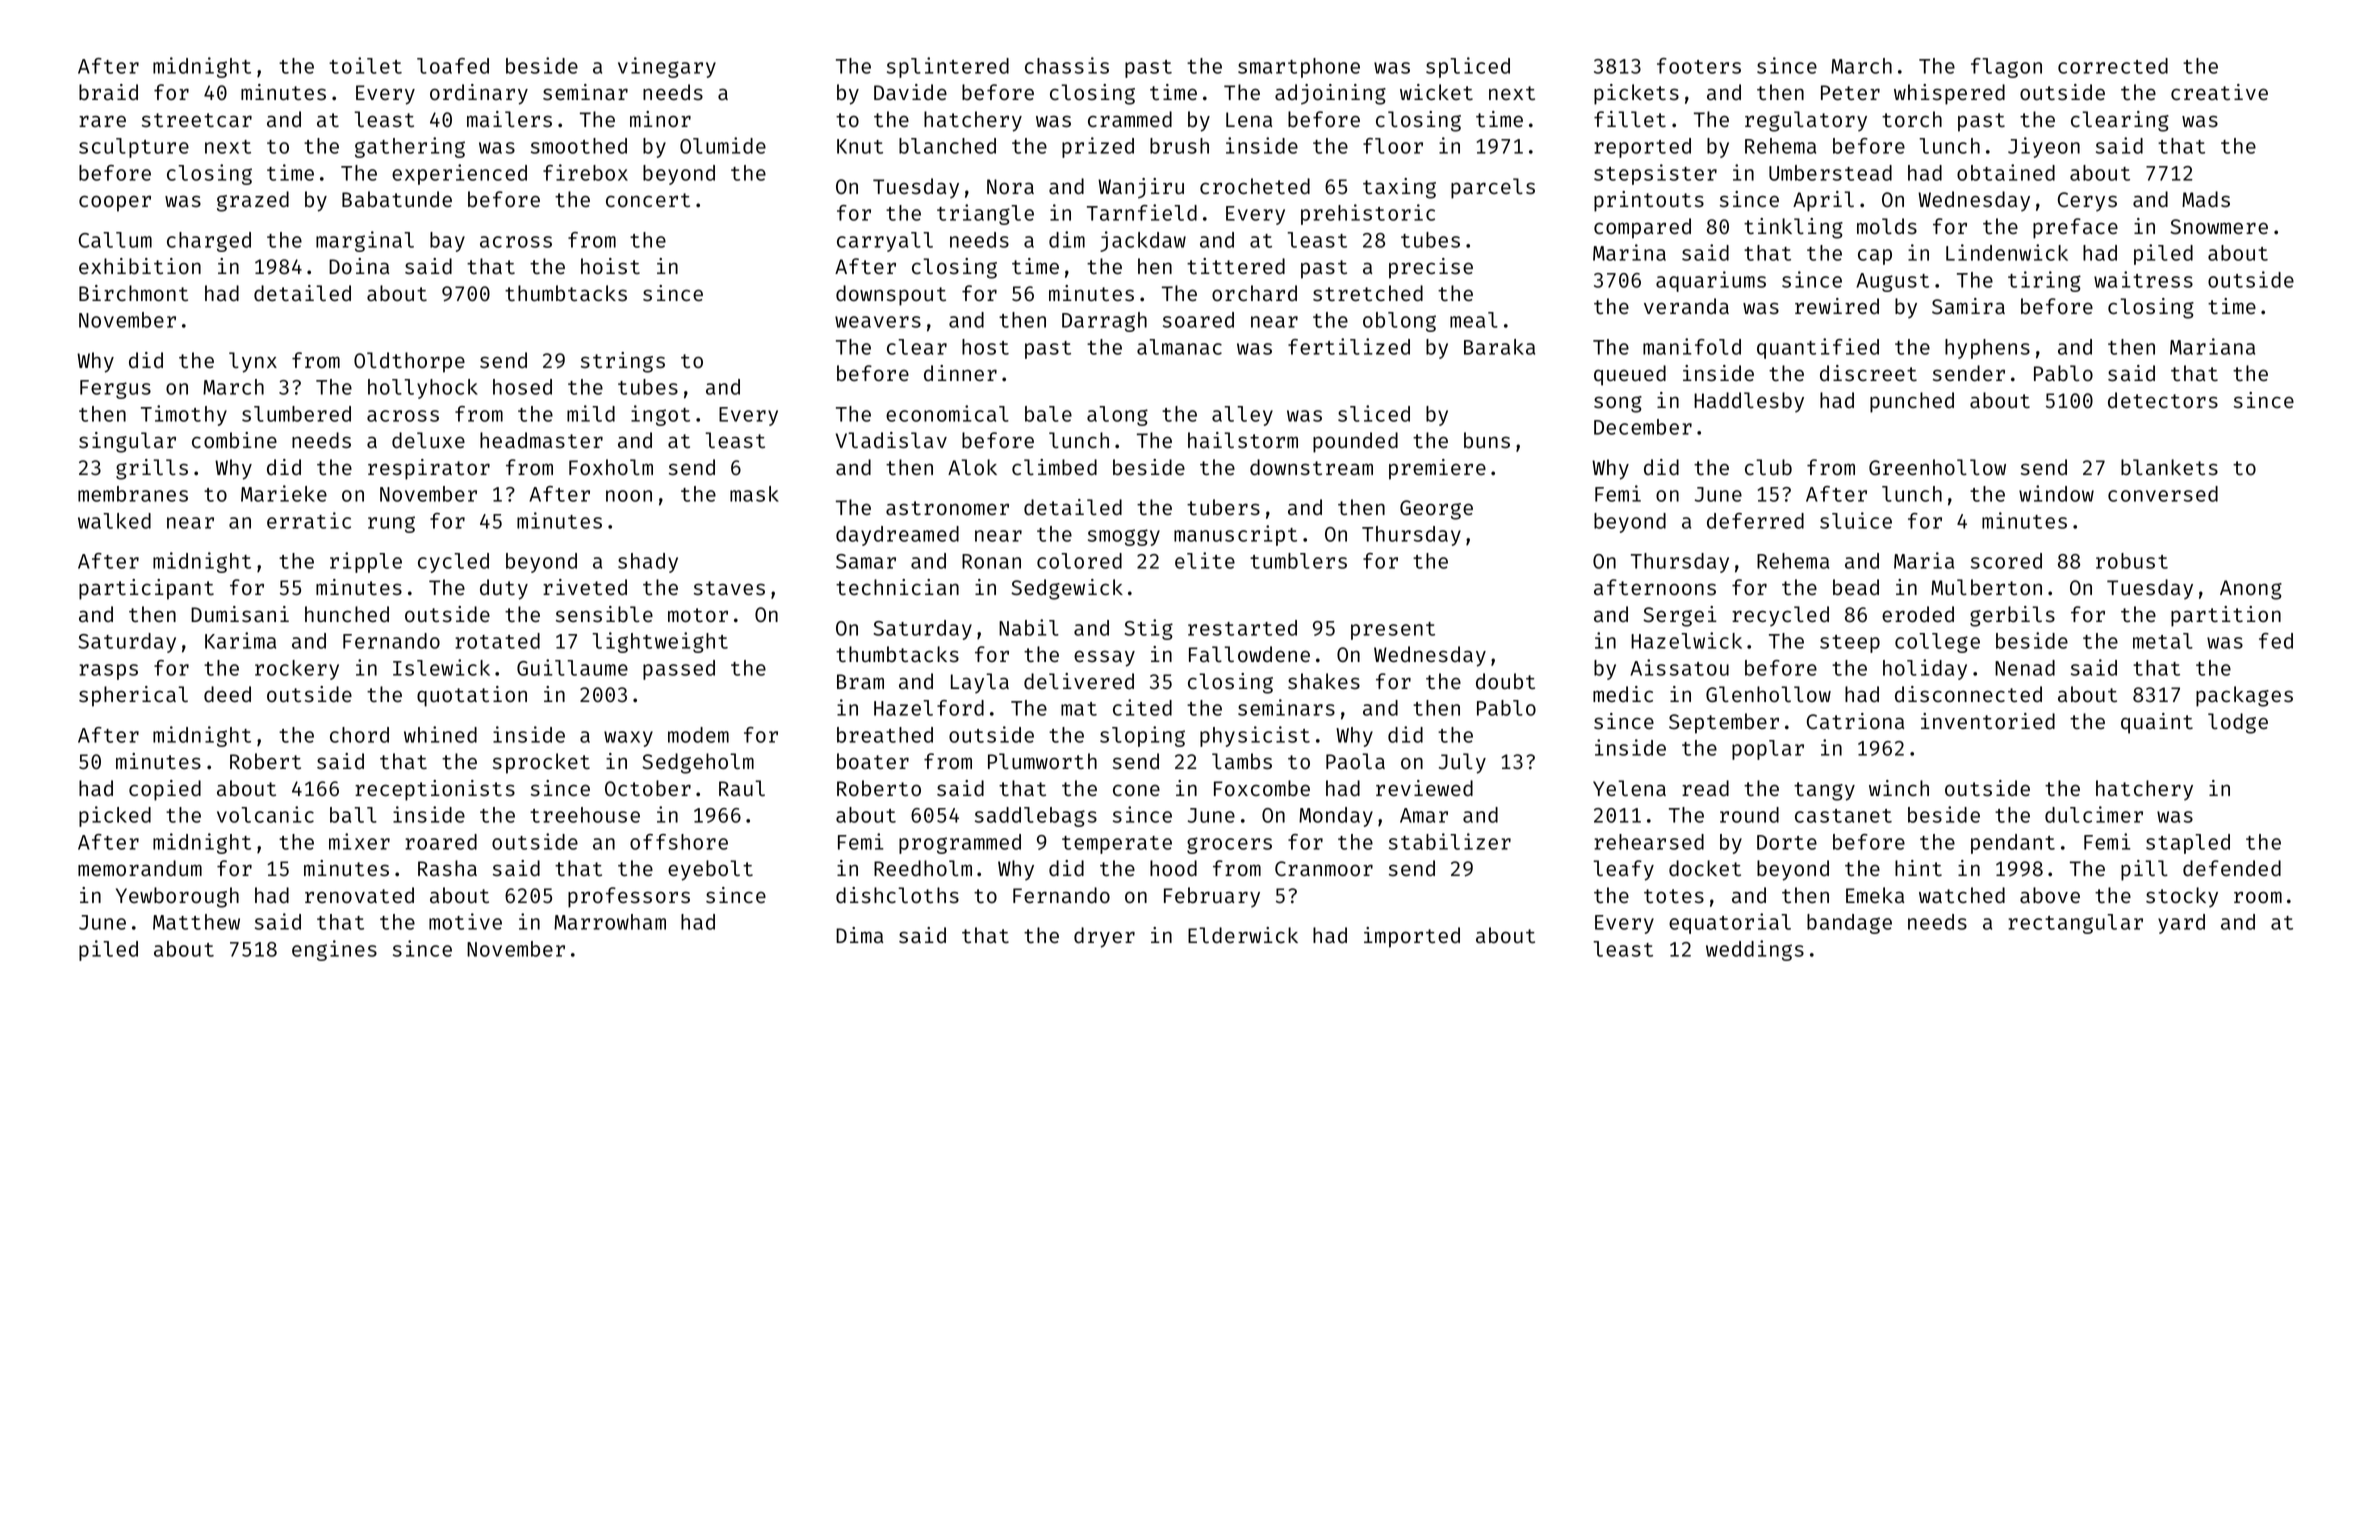  Describe the element at coordinates (1142, 212) in the screenshot. I see `Tarnfield` at that location.
